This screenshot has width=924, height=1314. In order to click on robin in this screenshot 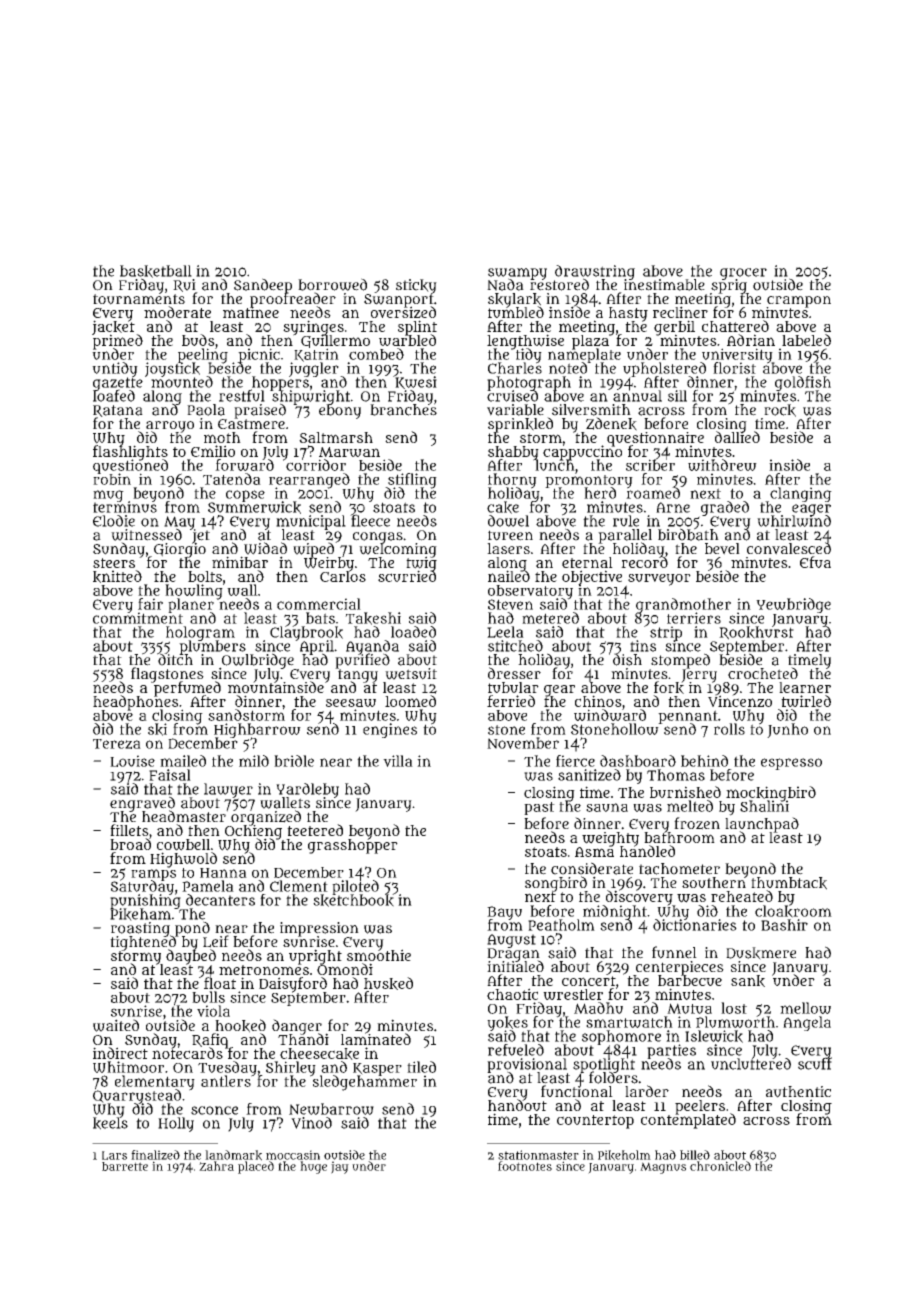, I will do `click(112, 479)`.
